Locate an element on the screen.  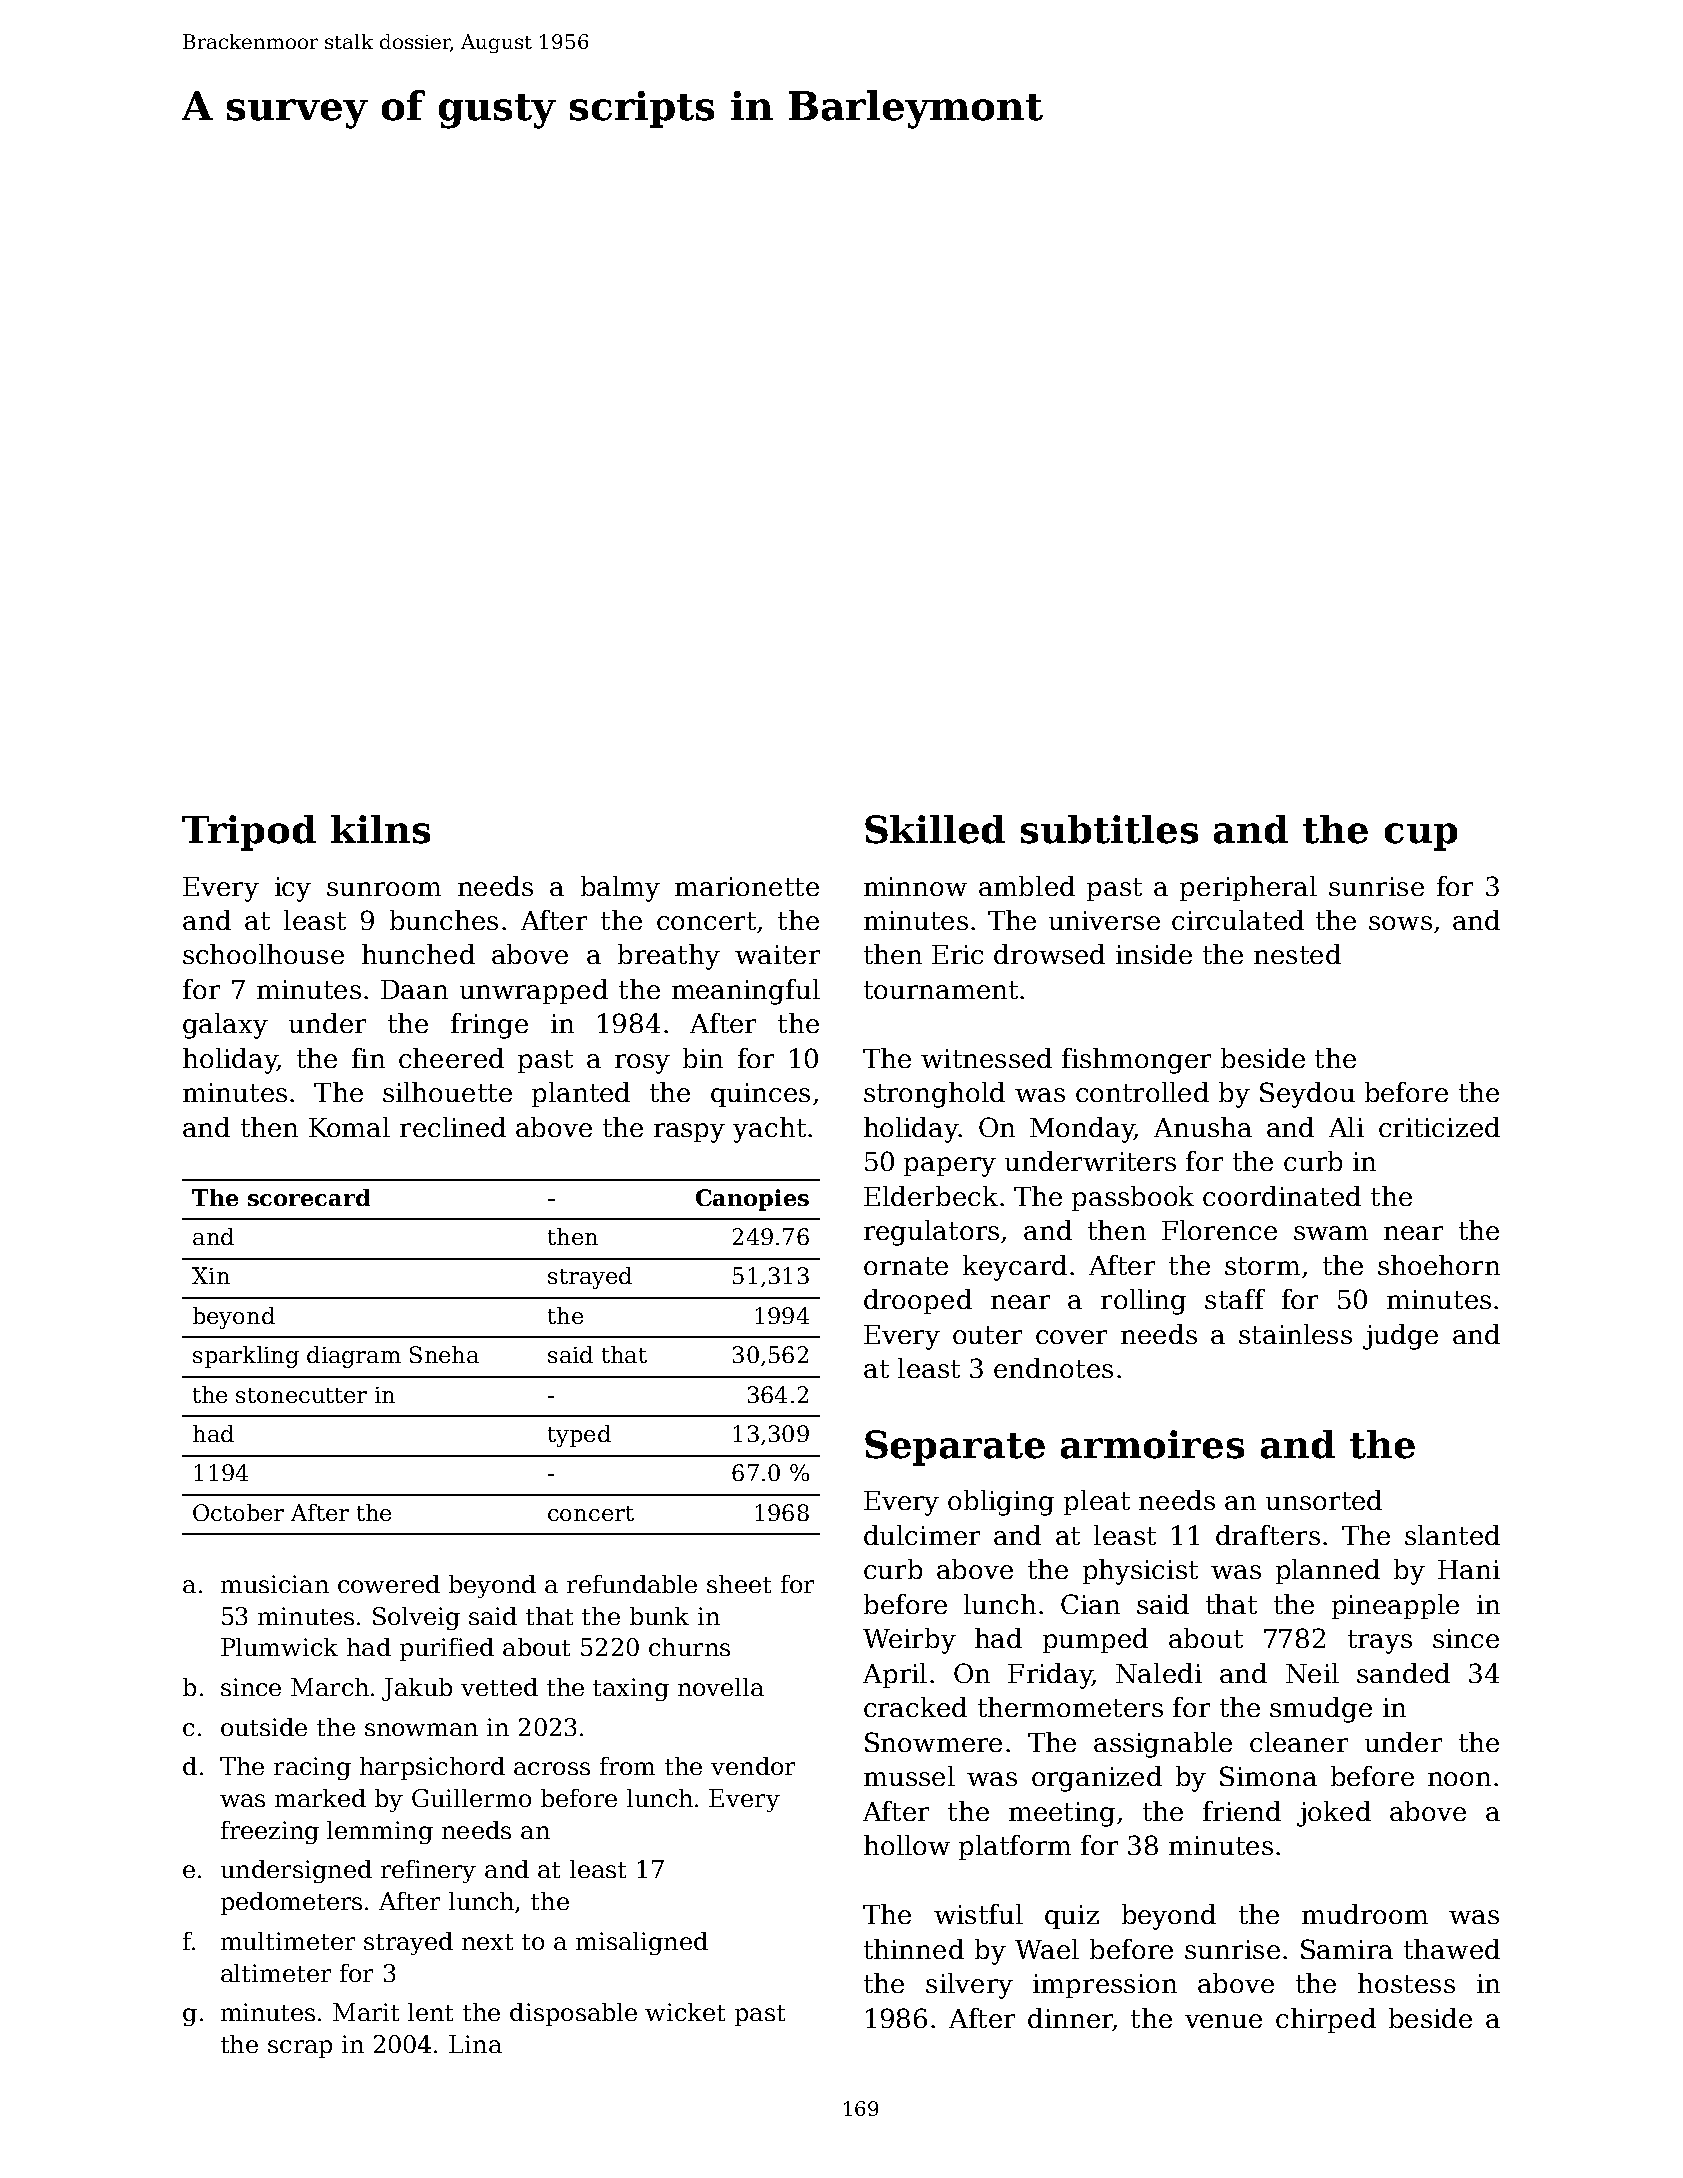
galaxy is located at coordinates (225, 1026).
